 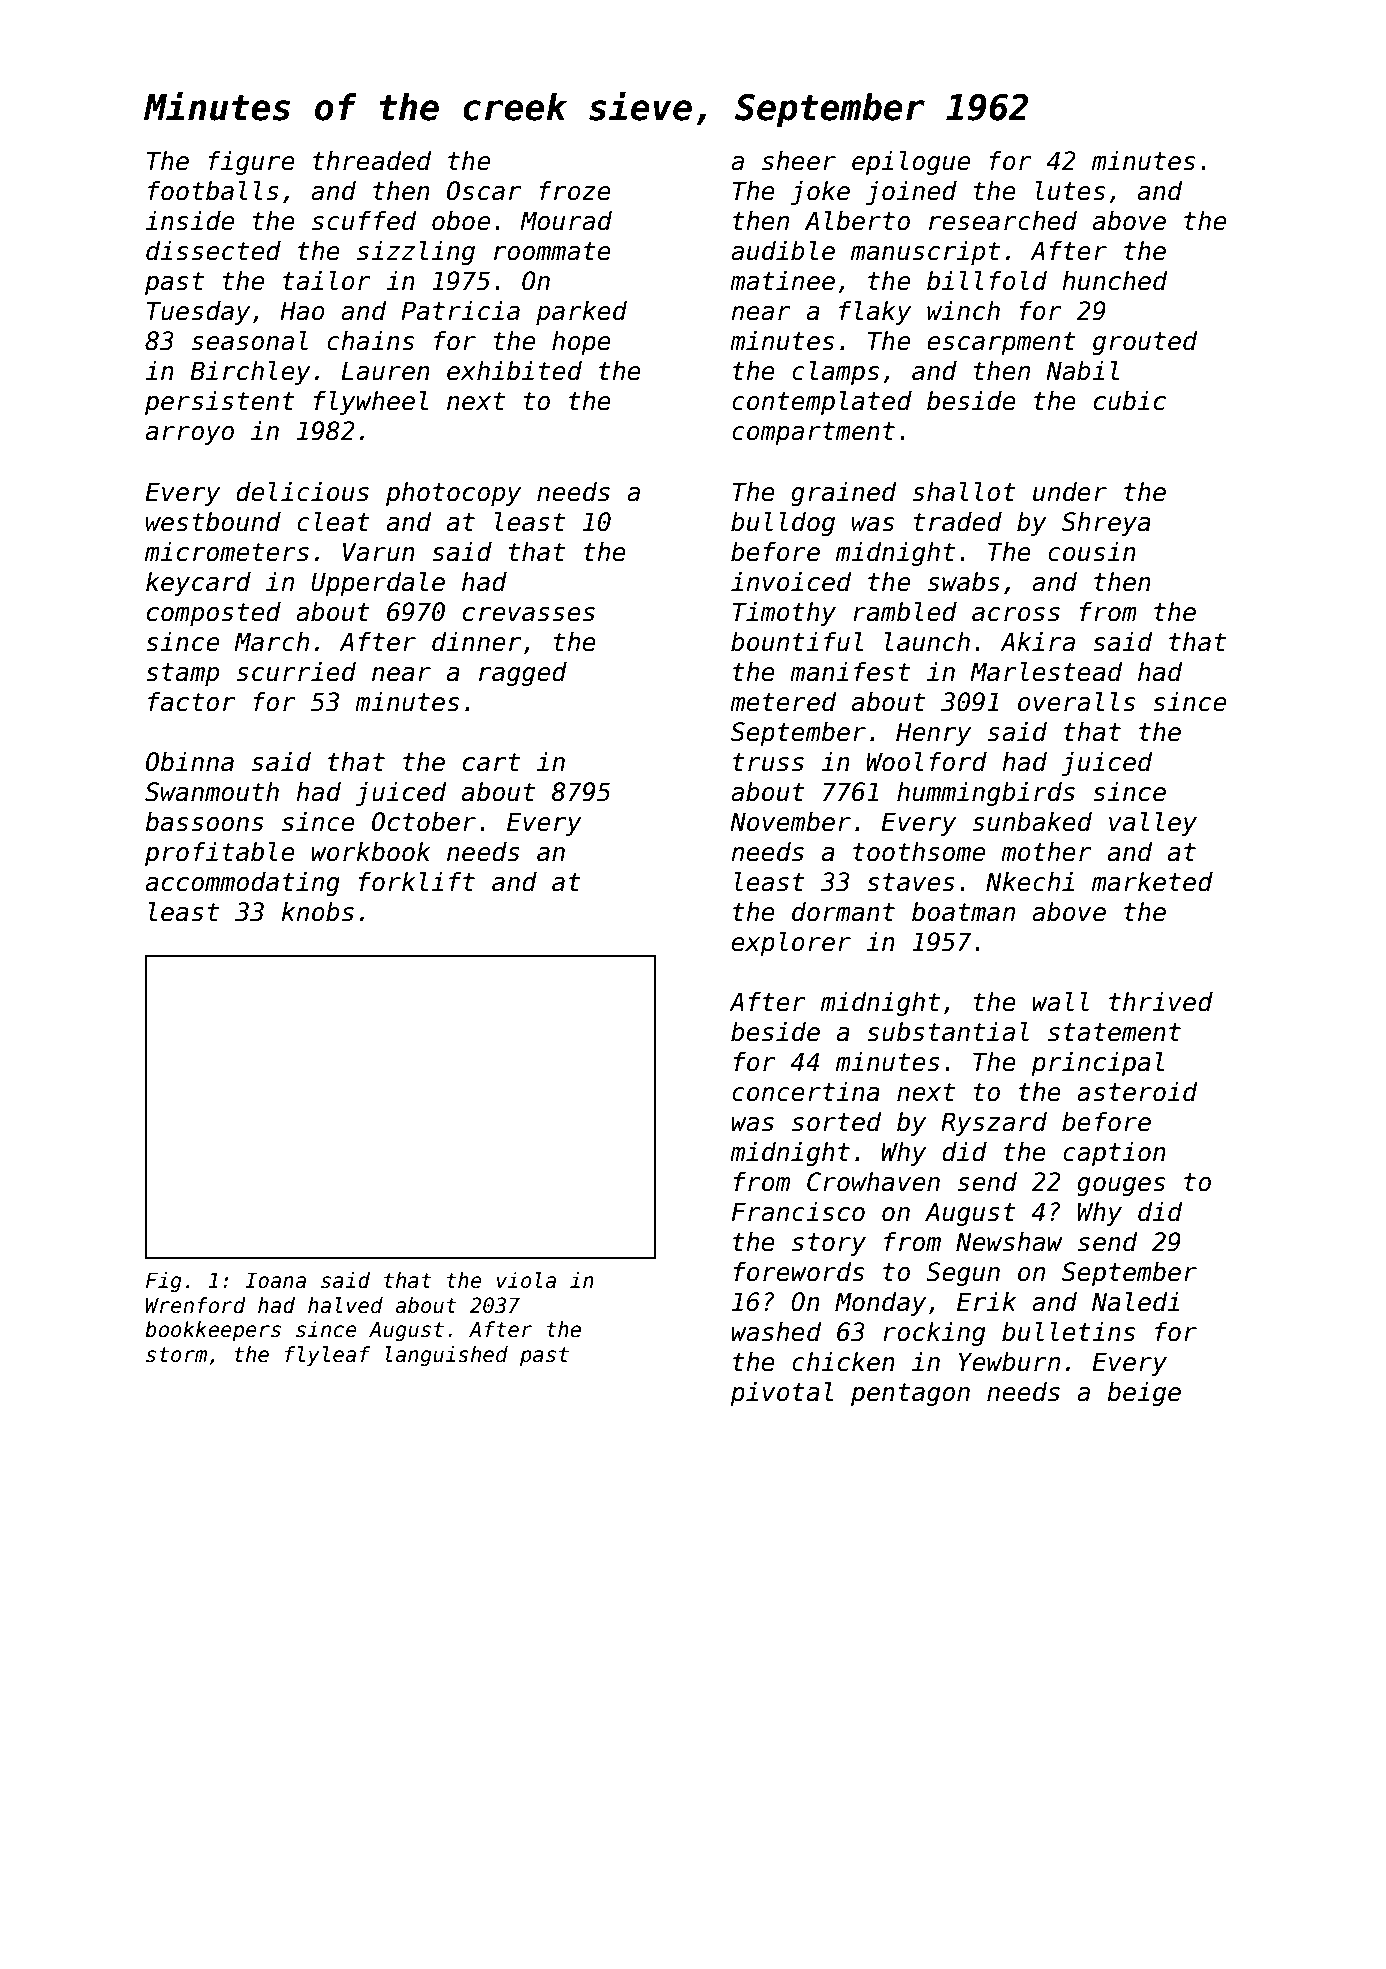 What do you see at coordinates (987, 281) in the page?
I see `billfold` at bounding box center [987, 281].
